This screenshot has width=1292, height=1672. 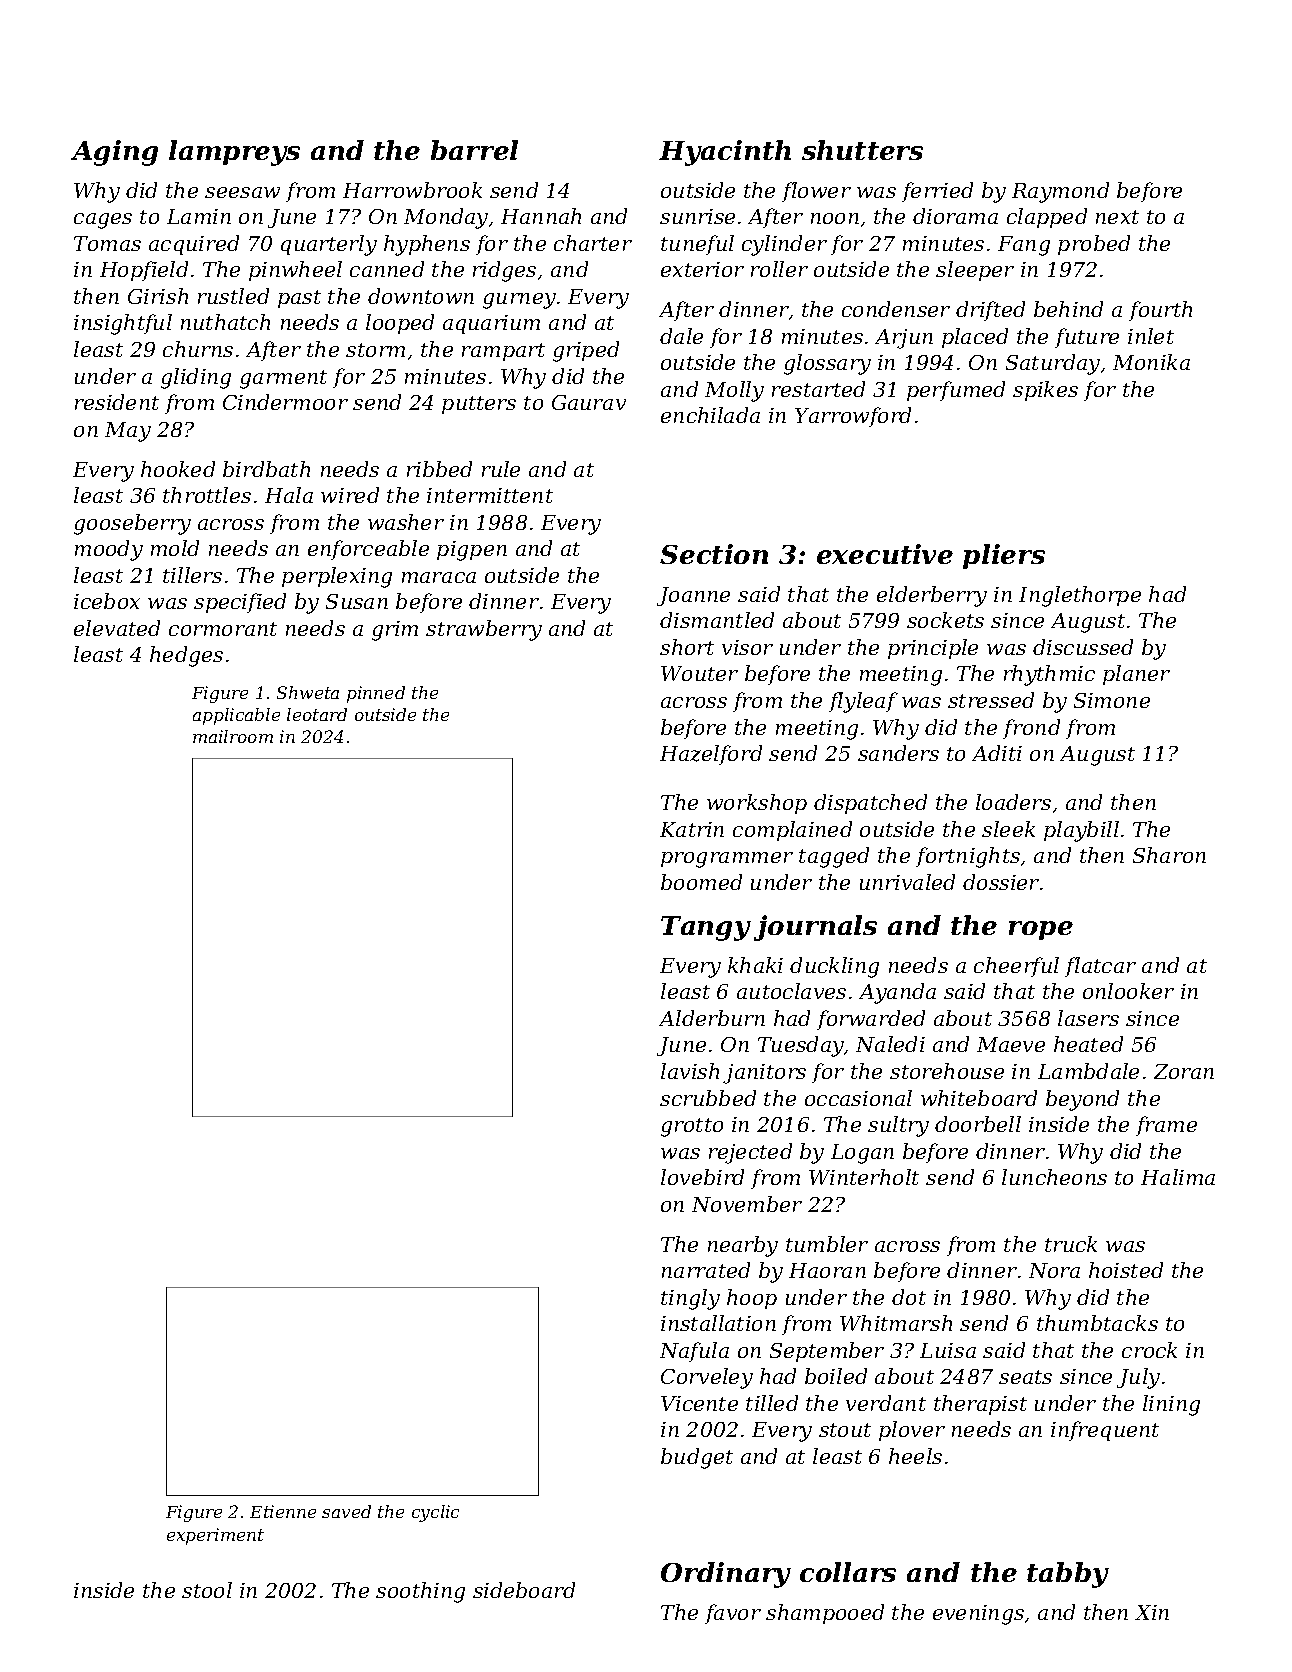 I want to click on mailroom, so click(x=233, y=736).
